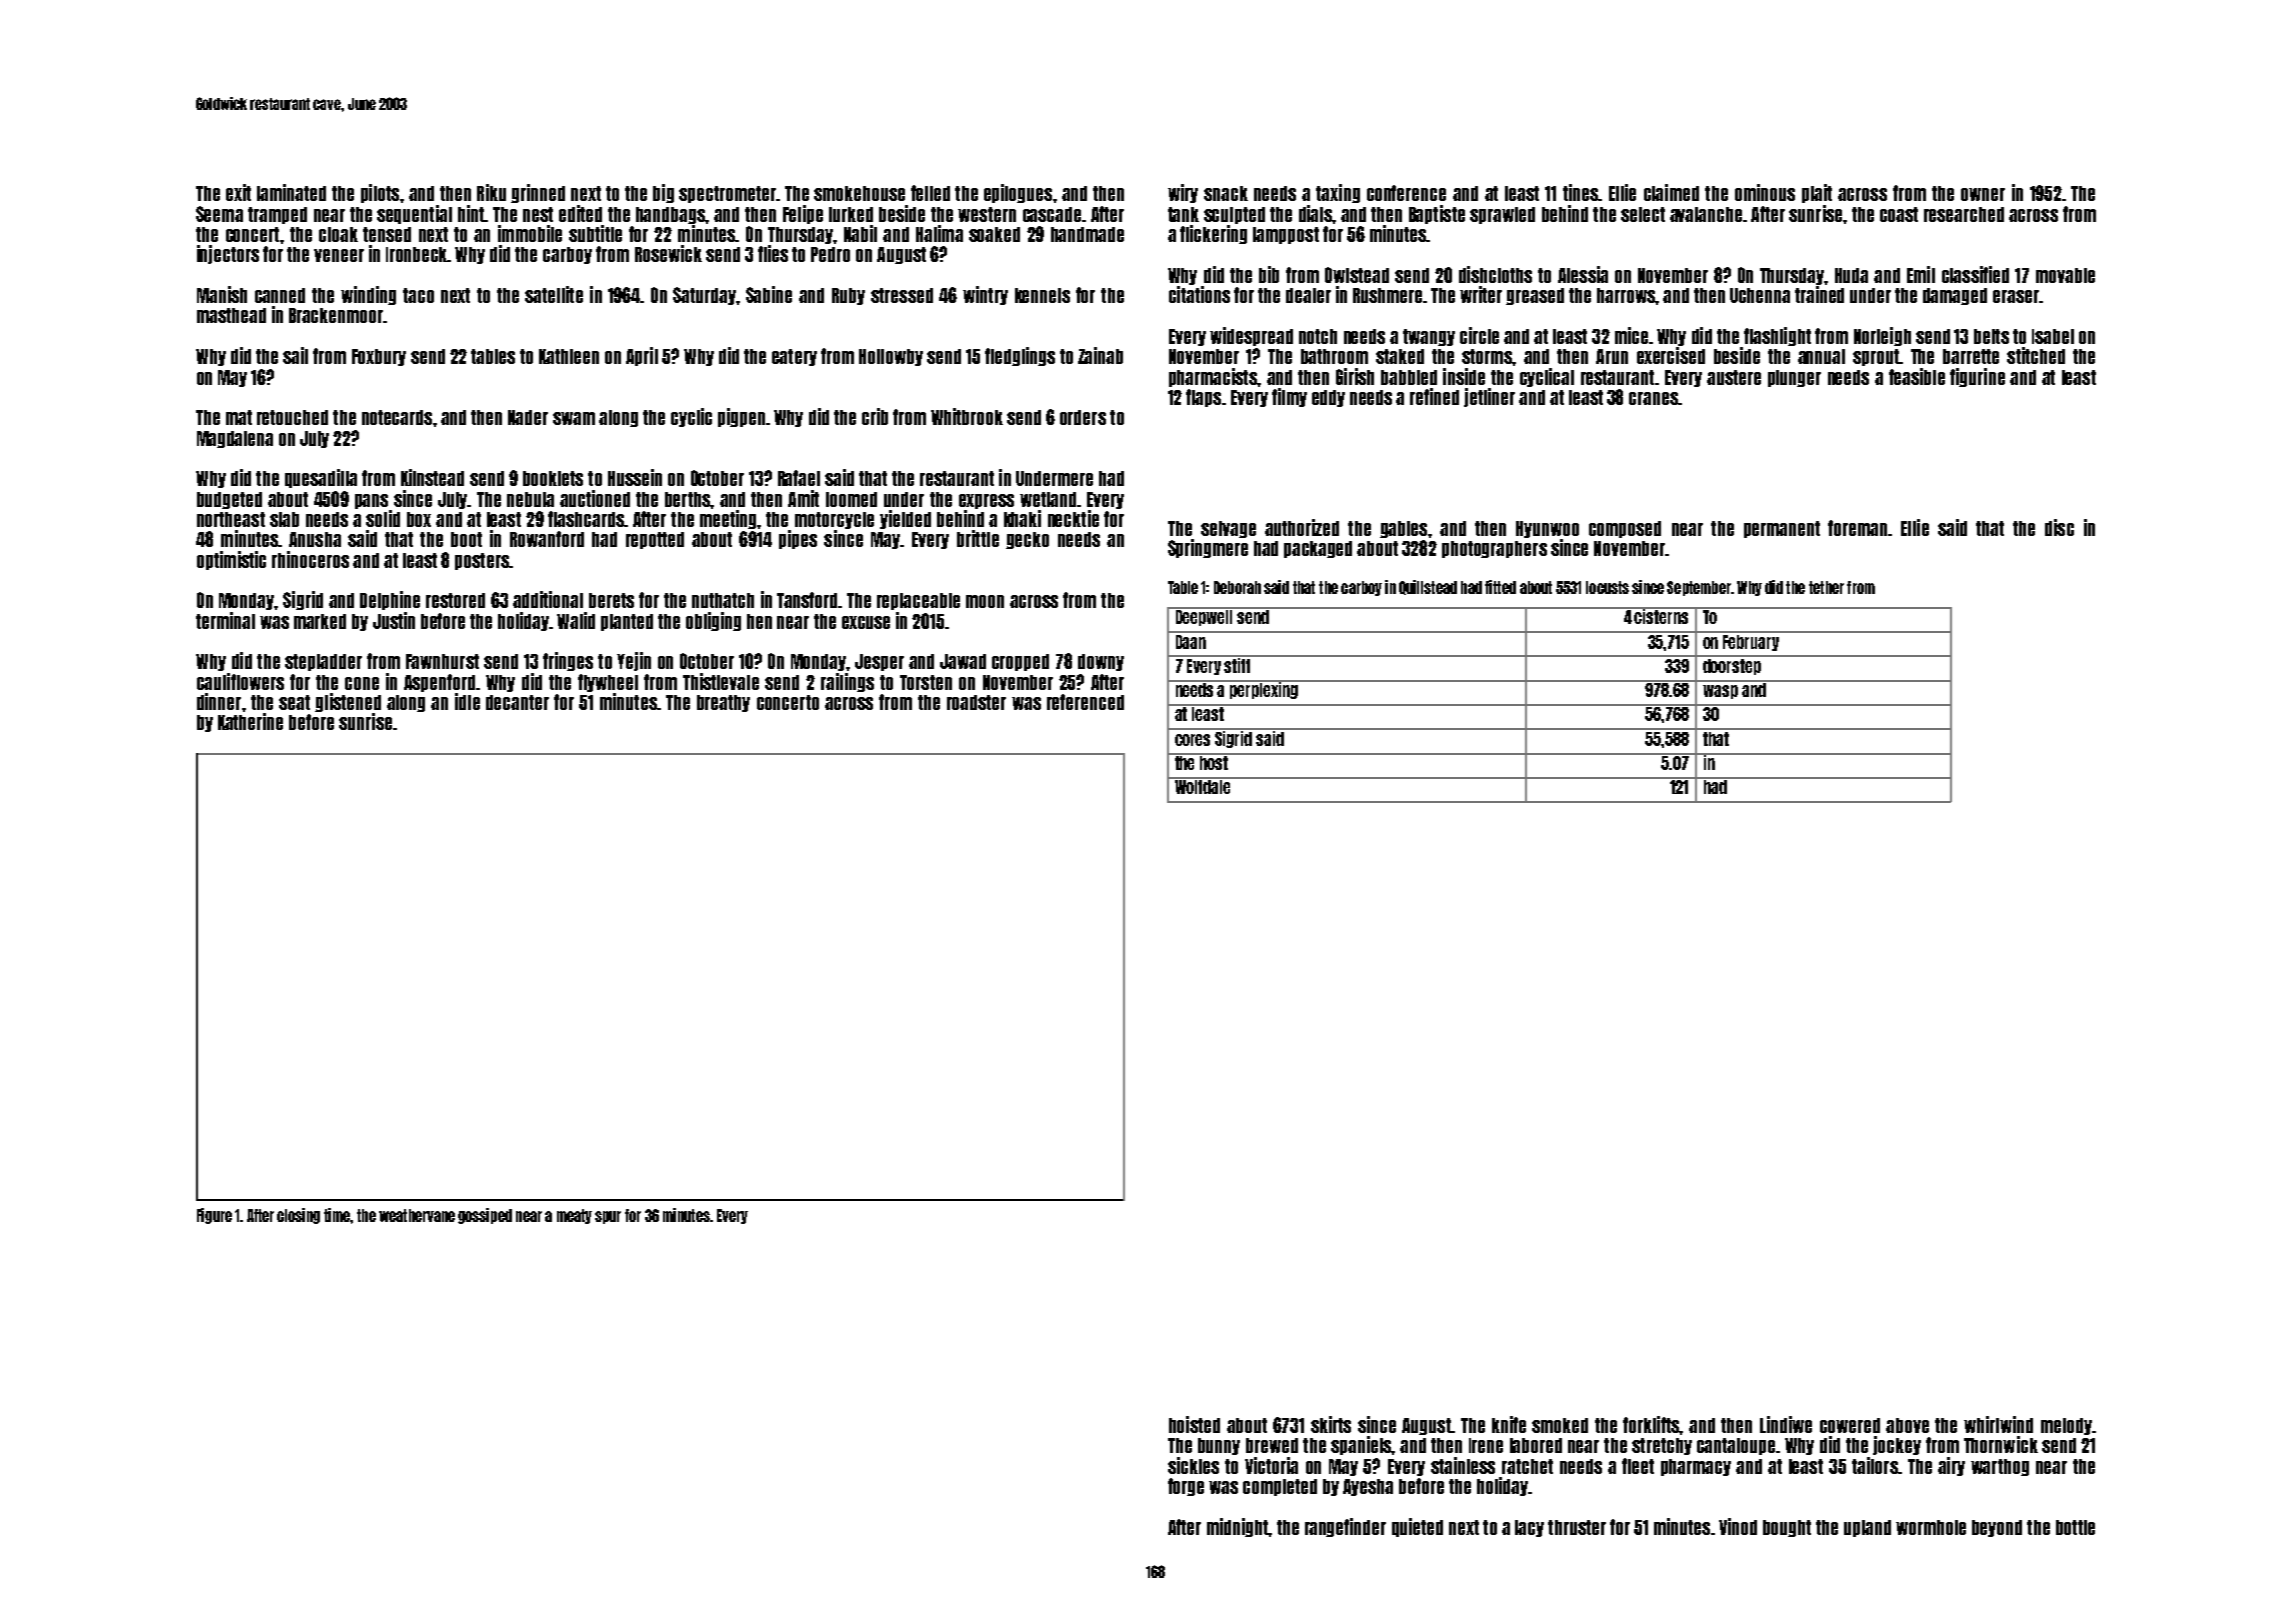 This image has width=2292, height=1620. I want to click on closing, so click(298, 1216).
